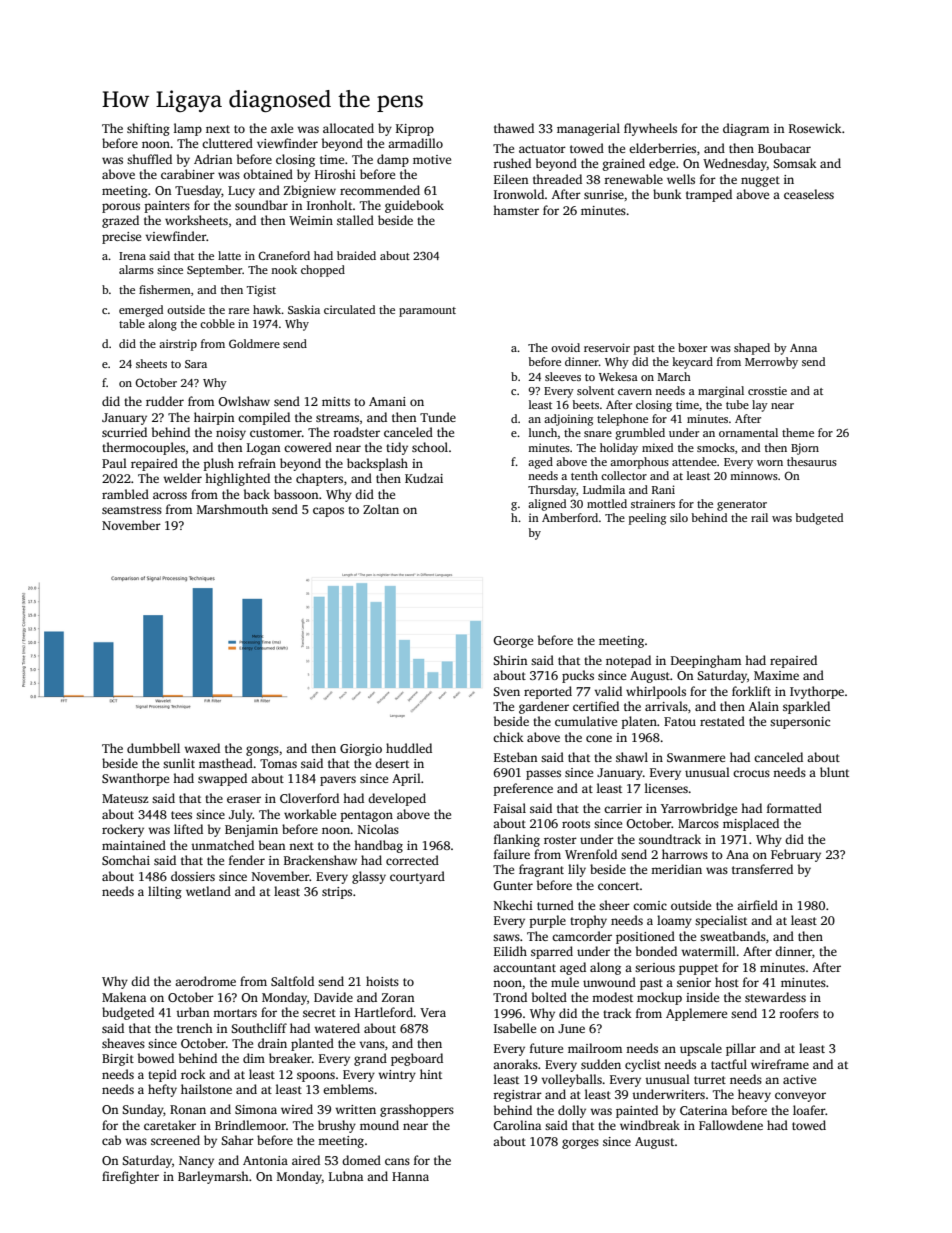 This page has width=952, height=1233. I want to click on axle, so click(282, 128).
